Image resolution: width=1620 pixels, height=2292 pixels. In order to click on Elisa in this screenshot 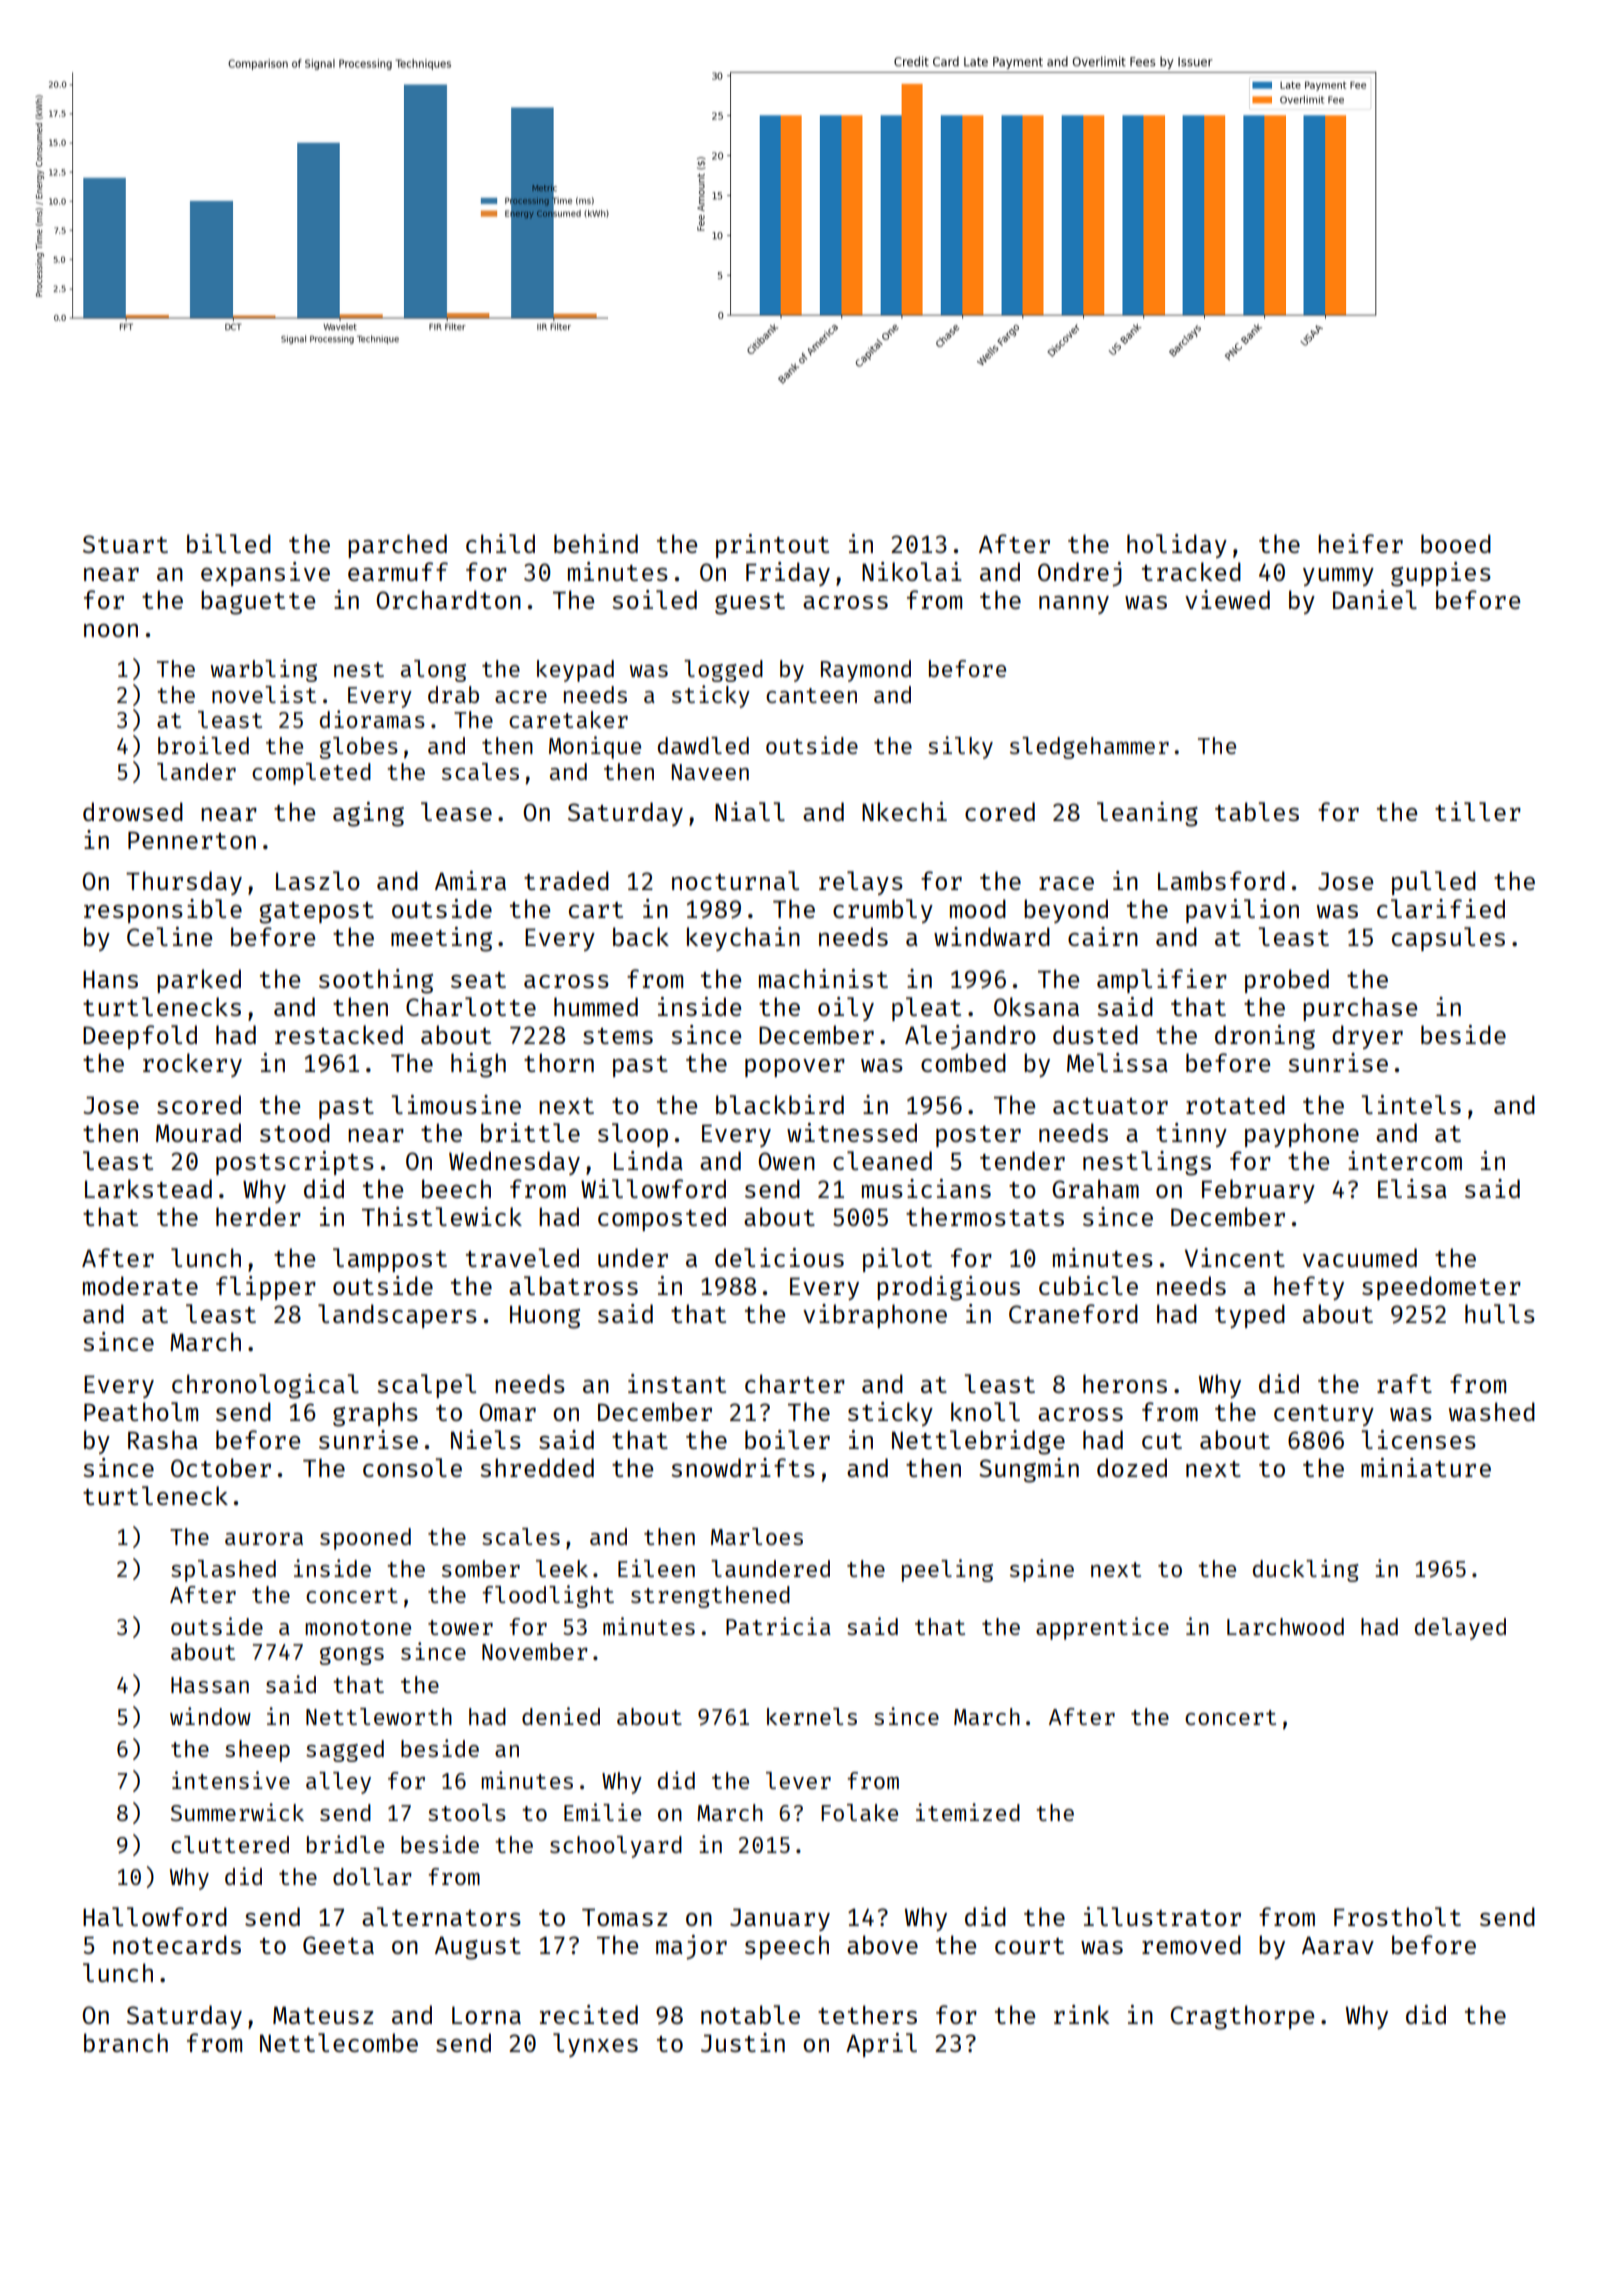, I will do `click(1412, 1188)`.
